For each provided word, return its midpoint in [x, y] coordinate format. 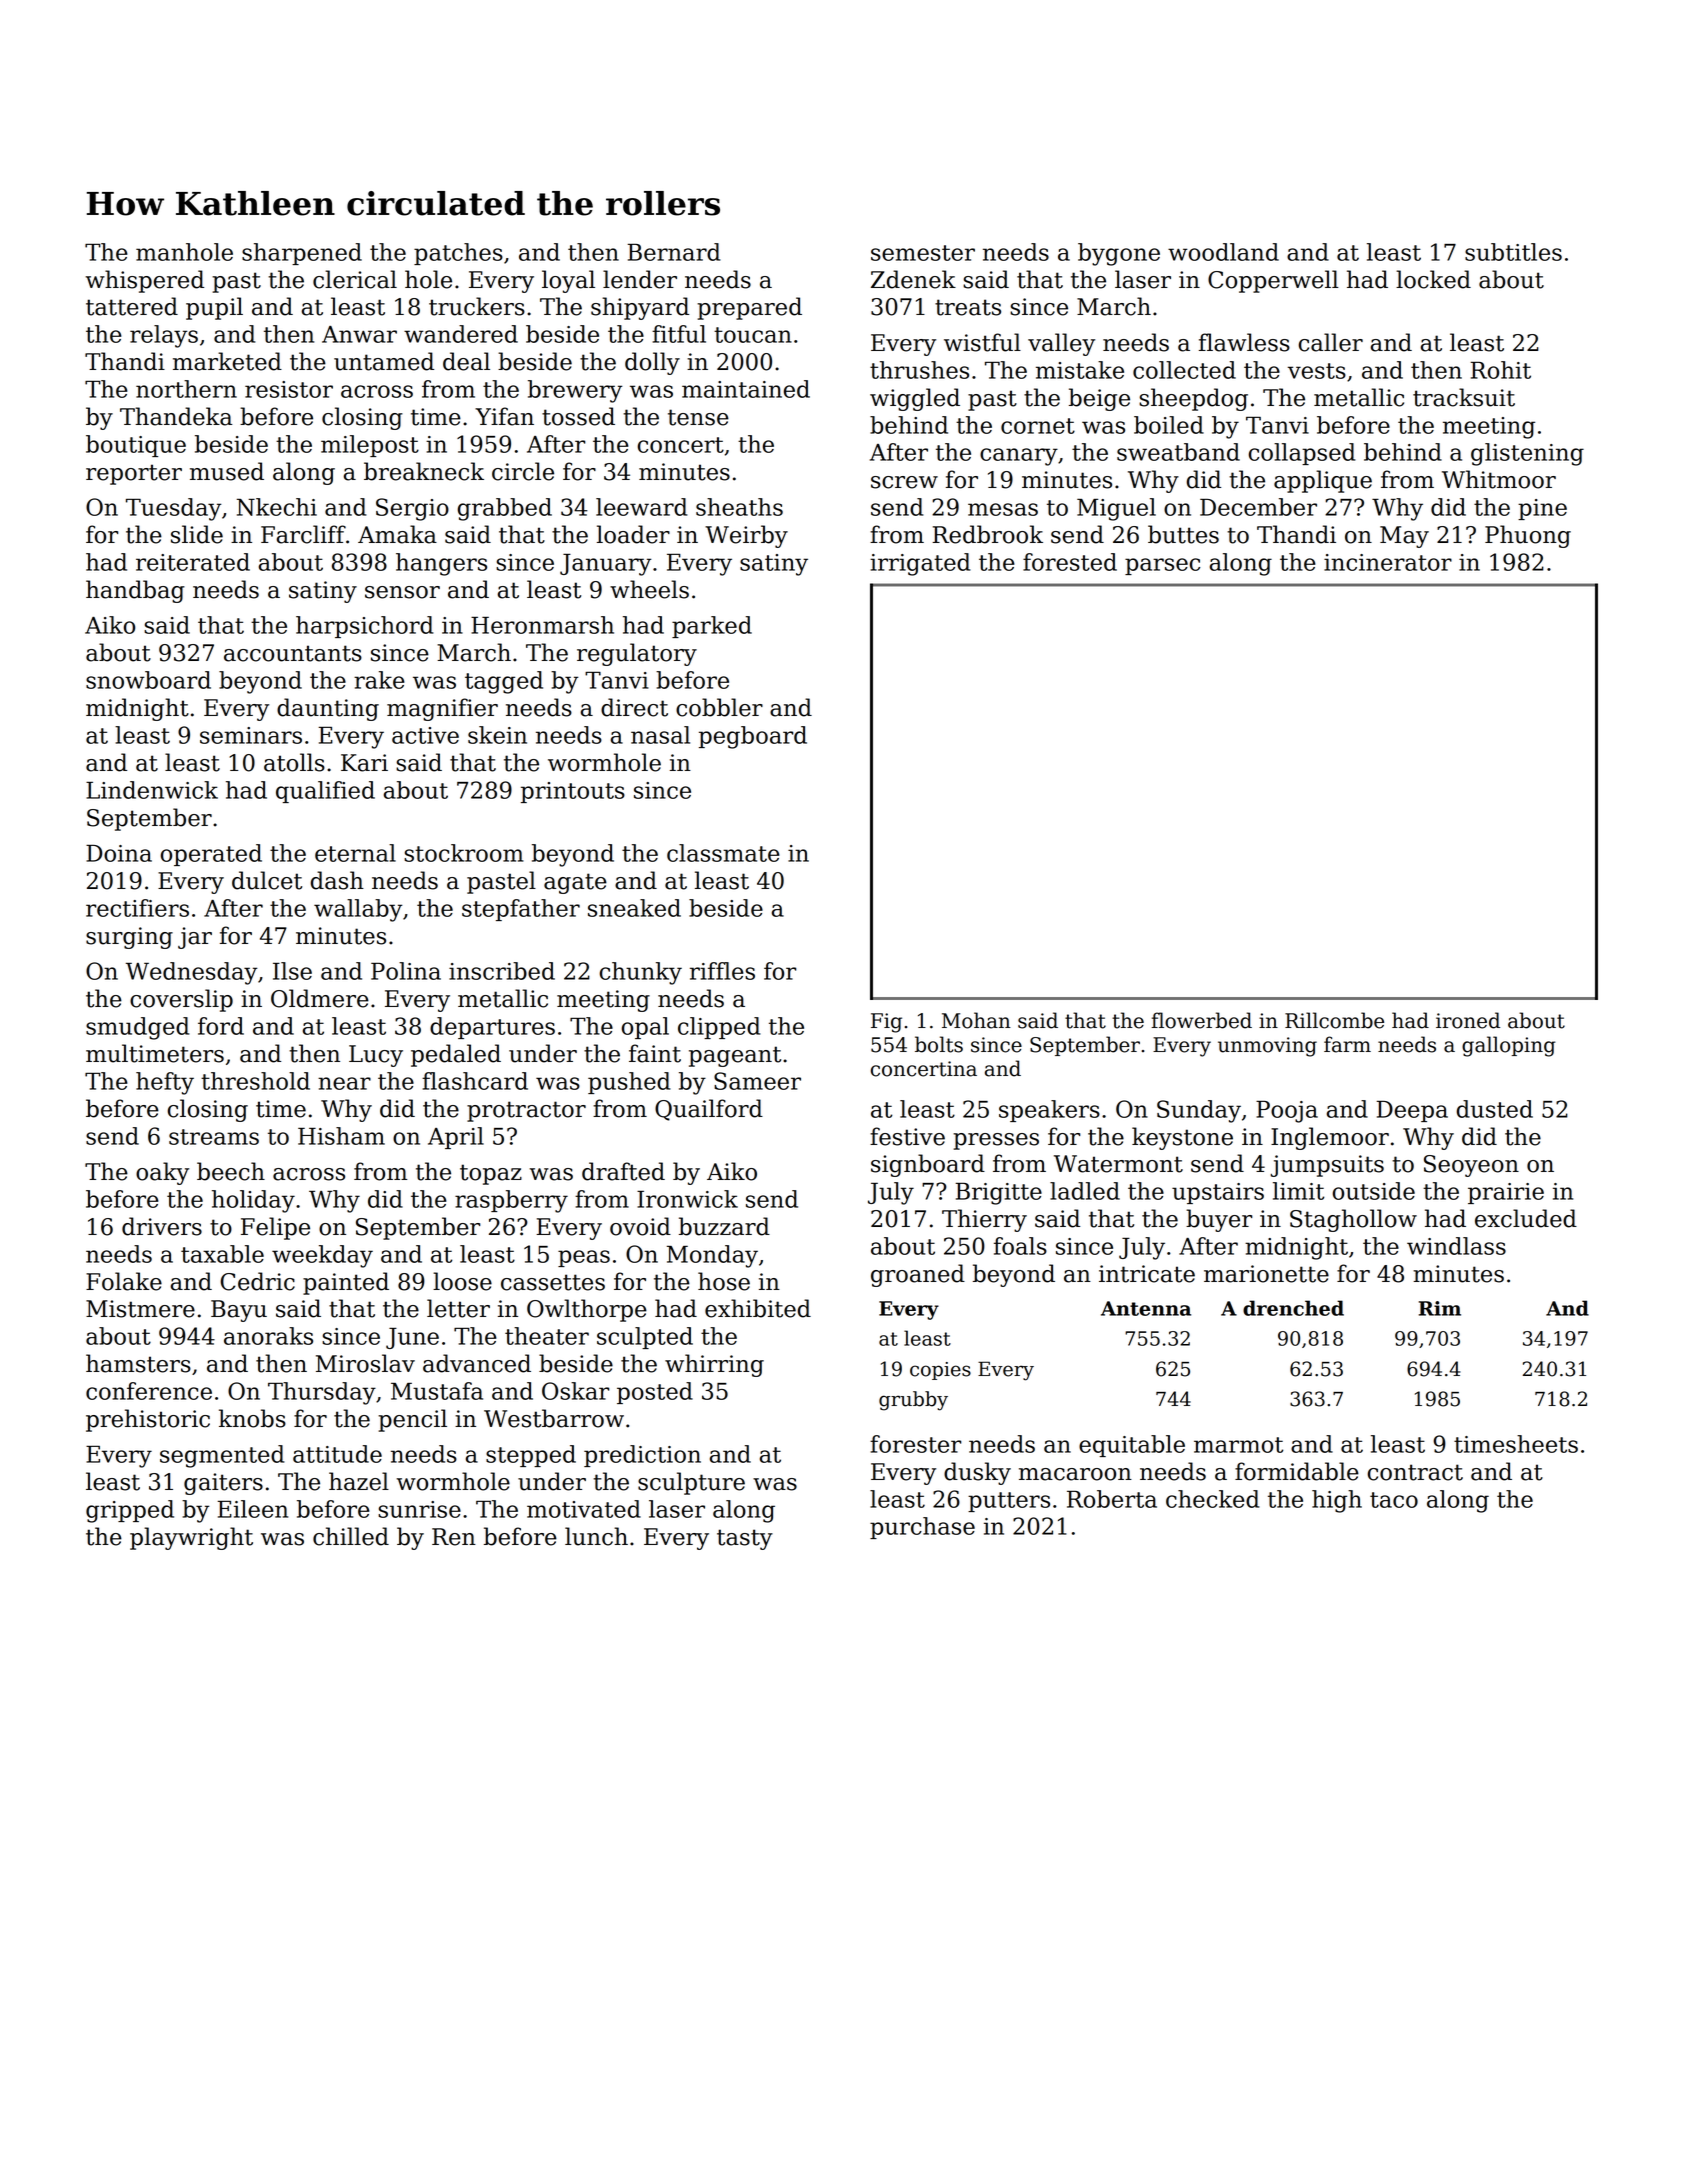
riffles [722, 971]
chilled [351, 1536]
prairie [1506, 1193]
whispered [145, 281]
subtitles [1513, 252]
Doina [119, 853]
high [1337, 1501]
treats [968, 307]
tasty [745, 1539]
